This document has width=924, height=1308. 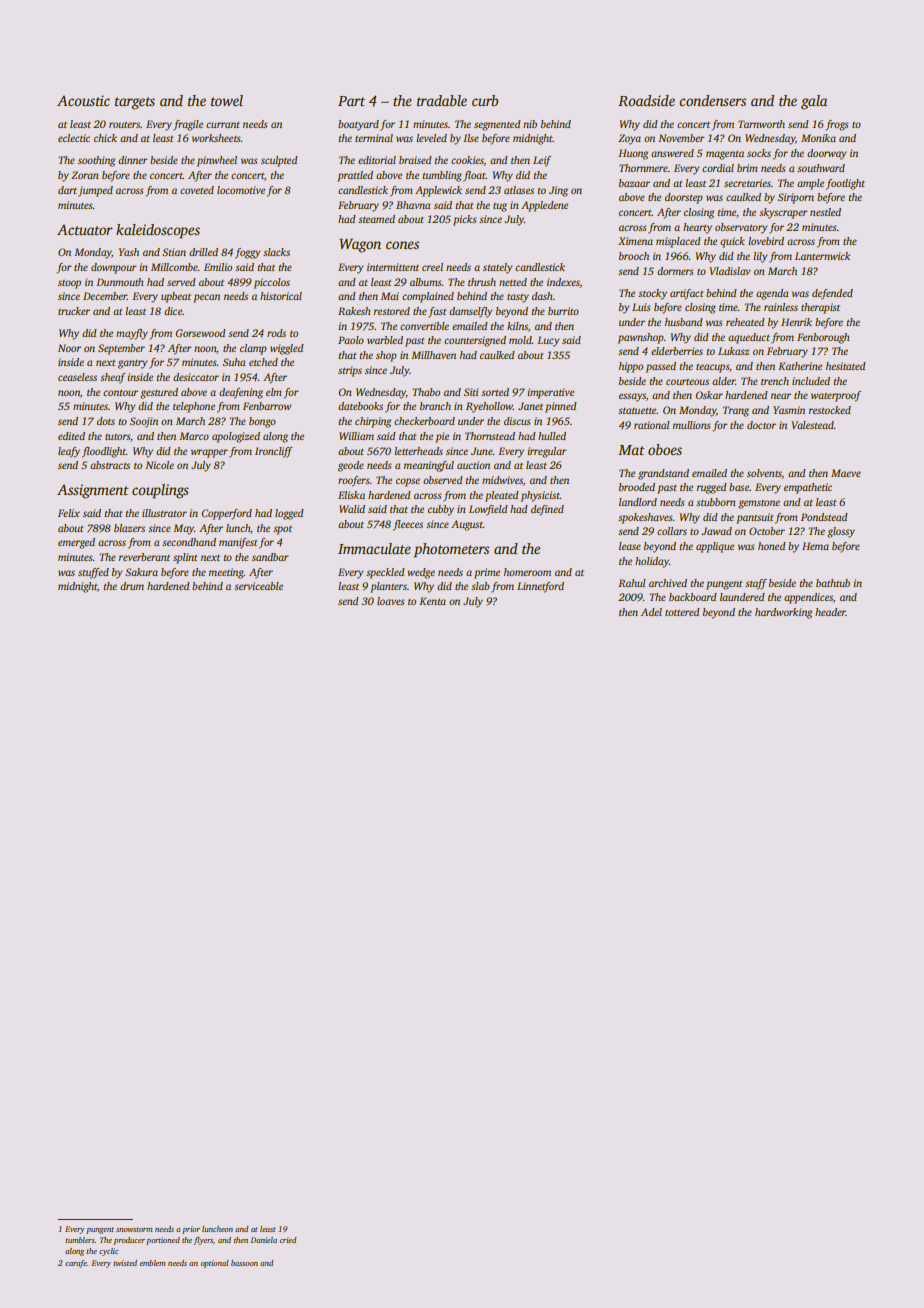 What do you see at coordinates (244, 1263) in the document?
I see `bassoon` at bounding box center [244, 1263].
